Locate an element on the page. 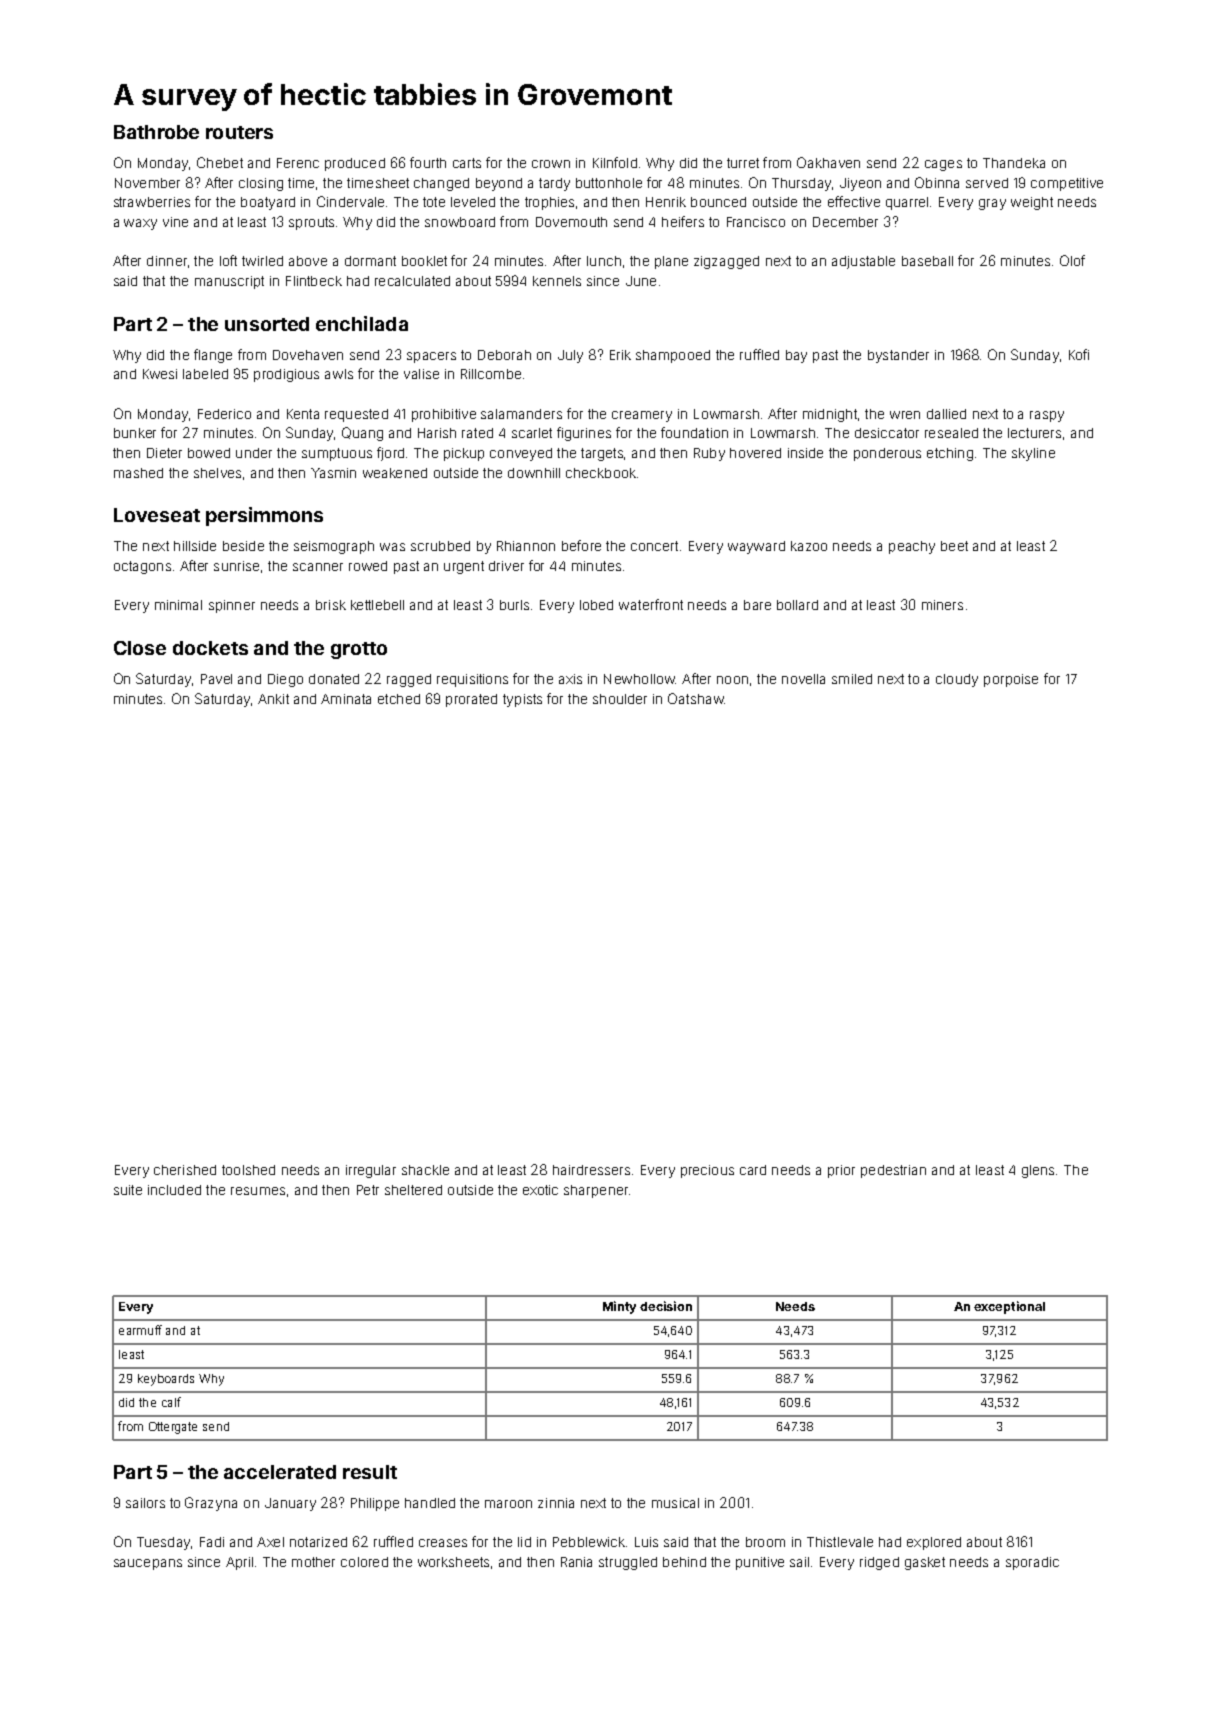 The width and height of the document is (1220, 1725). shampooed is located at coordinates (673, 356).
